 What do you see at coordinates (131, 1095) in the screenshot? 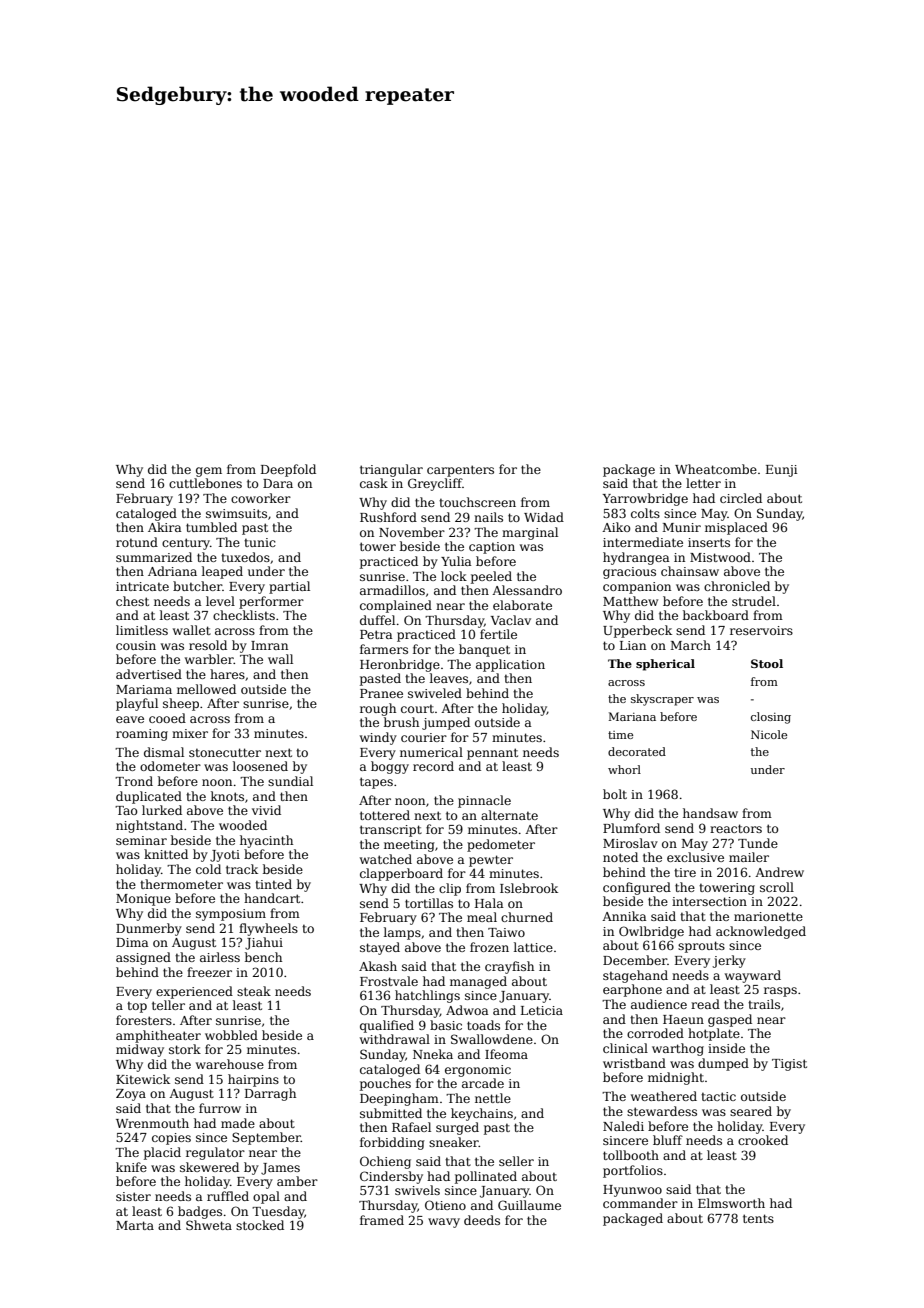
I see `Zoya` at bounding box center [131, 1095].
